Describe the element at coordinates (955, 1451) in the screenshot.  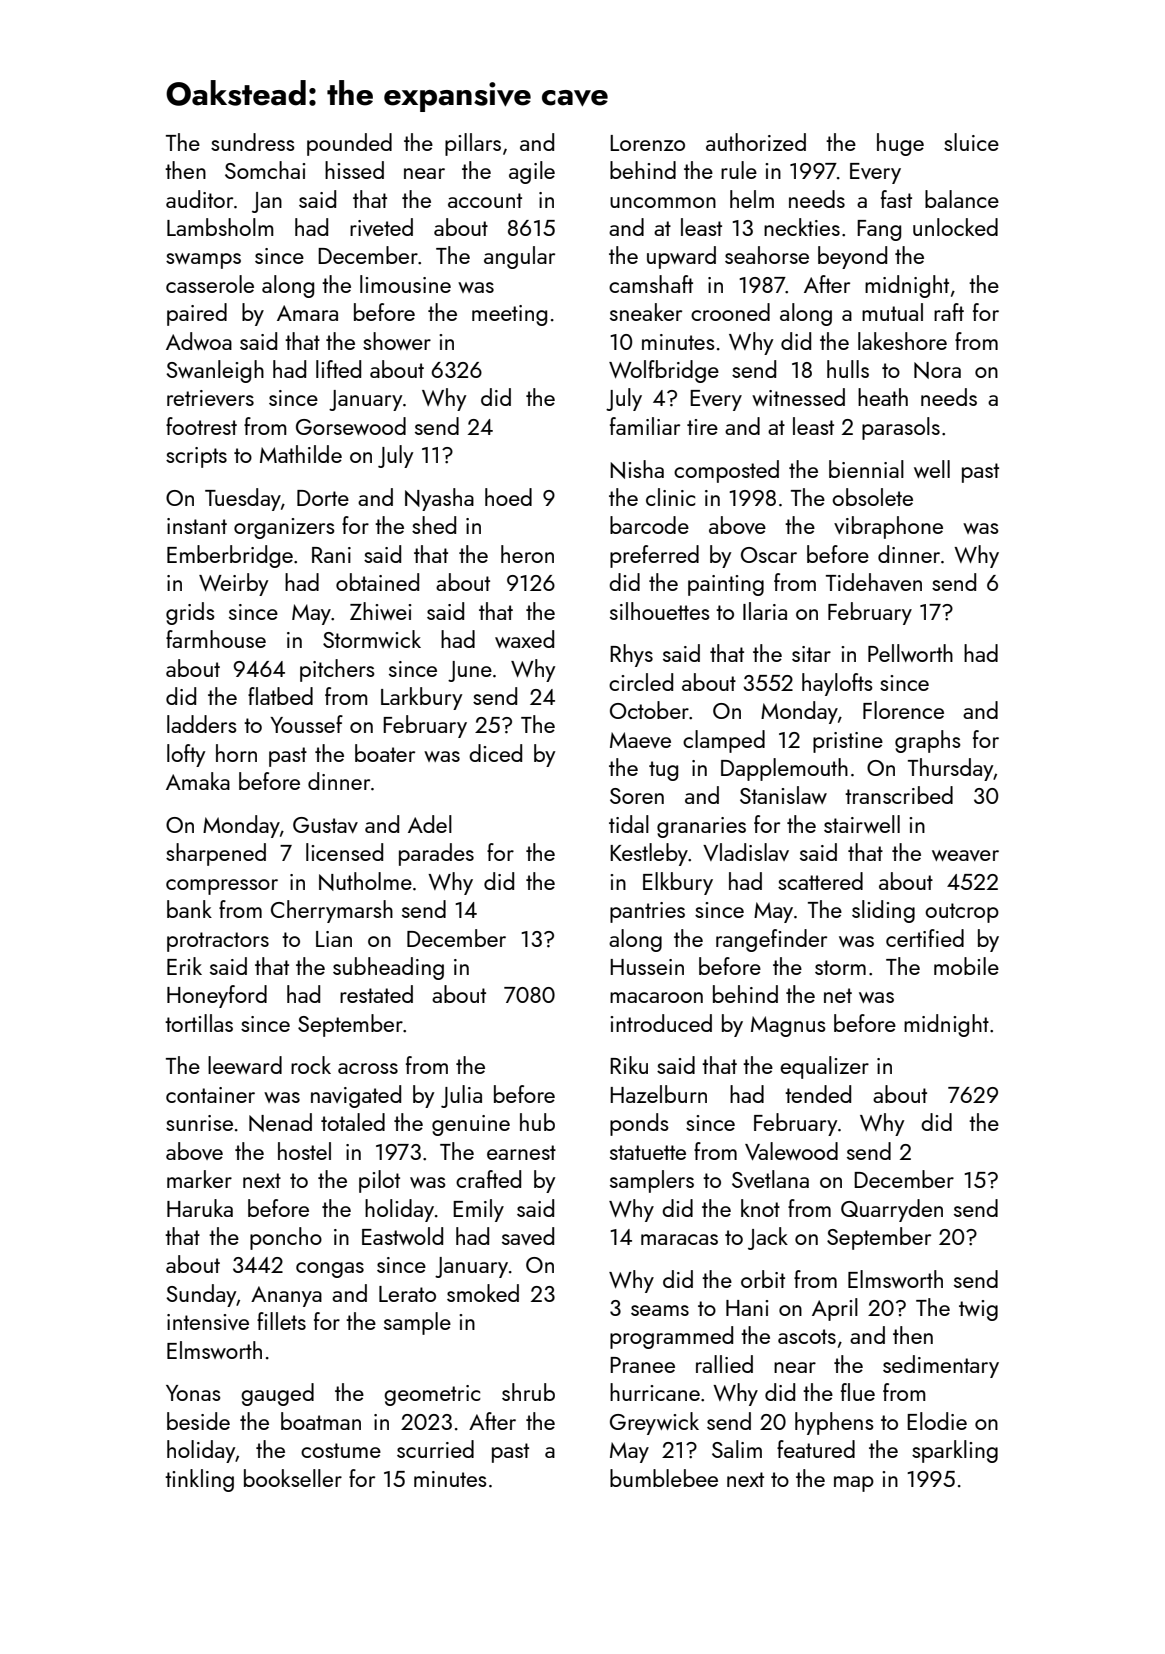
I see `sparkling` at that location.
